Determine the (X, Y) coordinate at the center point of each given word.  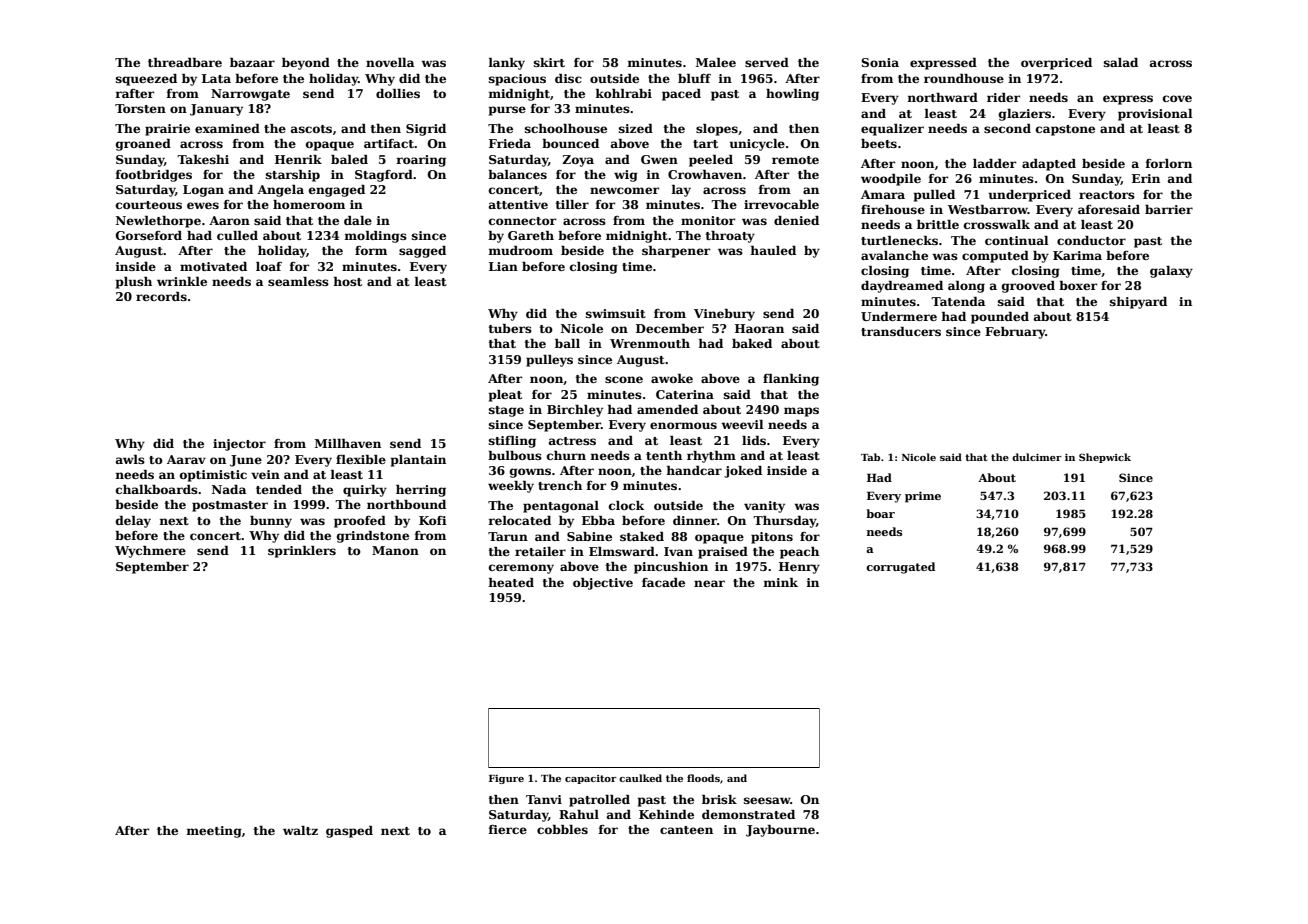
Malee (716, 62)
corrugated (900, 568)
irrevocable (781, 204)
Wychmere (150, 552)
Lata (216, 78)
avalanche (894, 255)
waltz (300, 830)
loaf (269, 266)
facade (663, 582)
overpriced (1056, 64)
